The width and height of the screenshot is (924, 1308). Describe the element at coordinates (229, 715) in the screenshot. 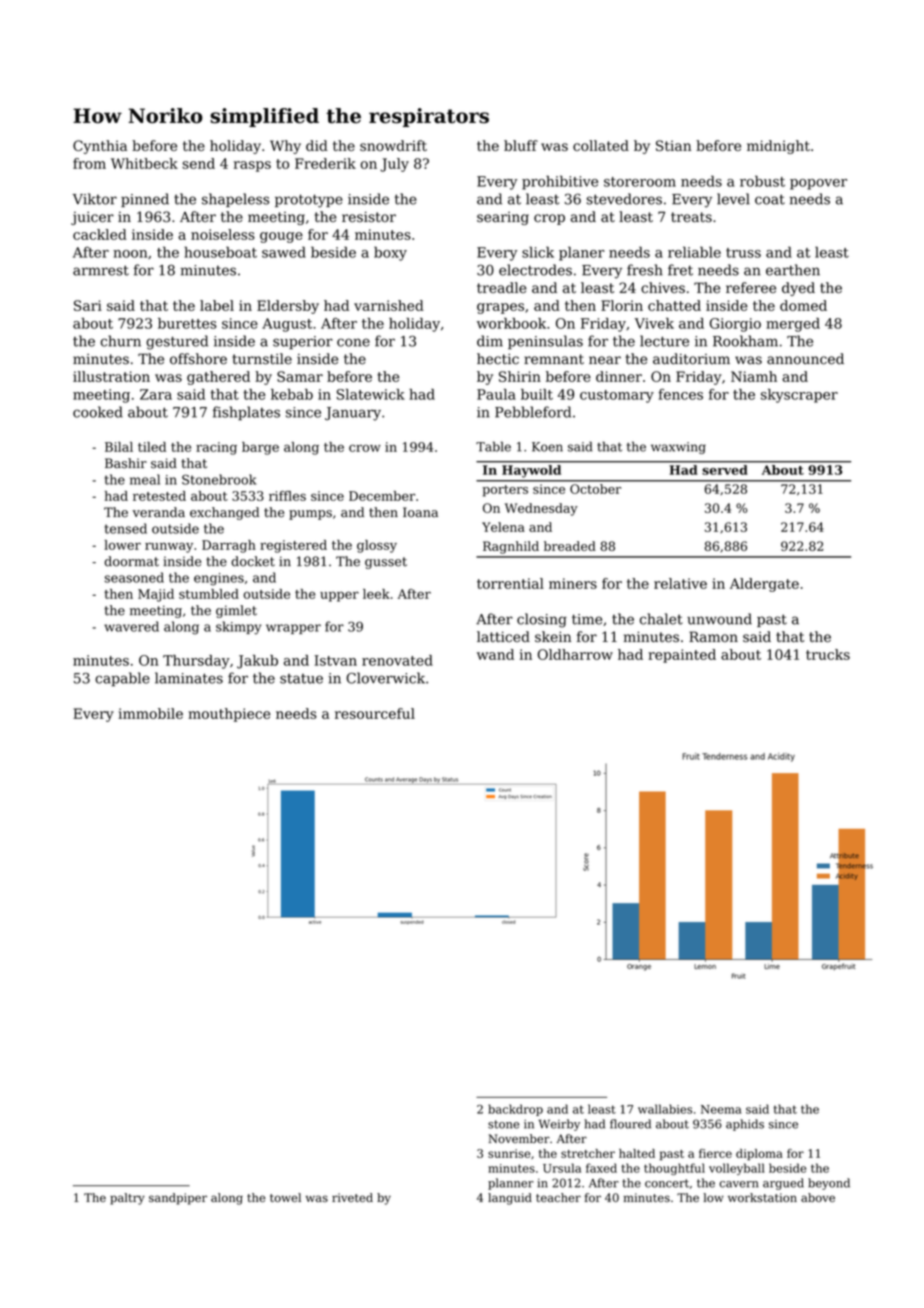

I see `mouthpiece` at that location.
